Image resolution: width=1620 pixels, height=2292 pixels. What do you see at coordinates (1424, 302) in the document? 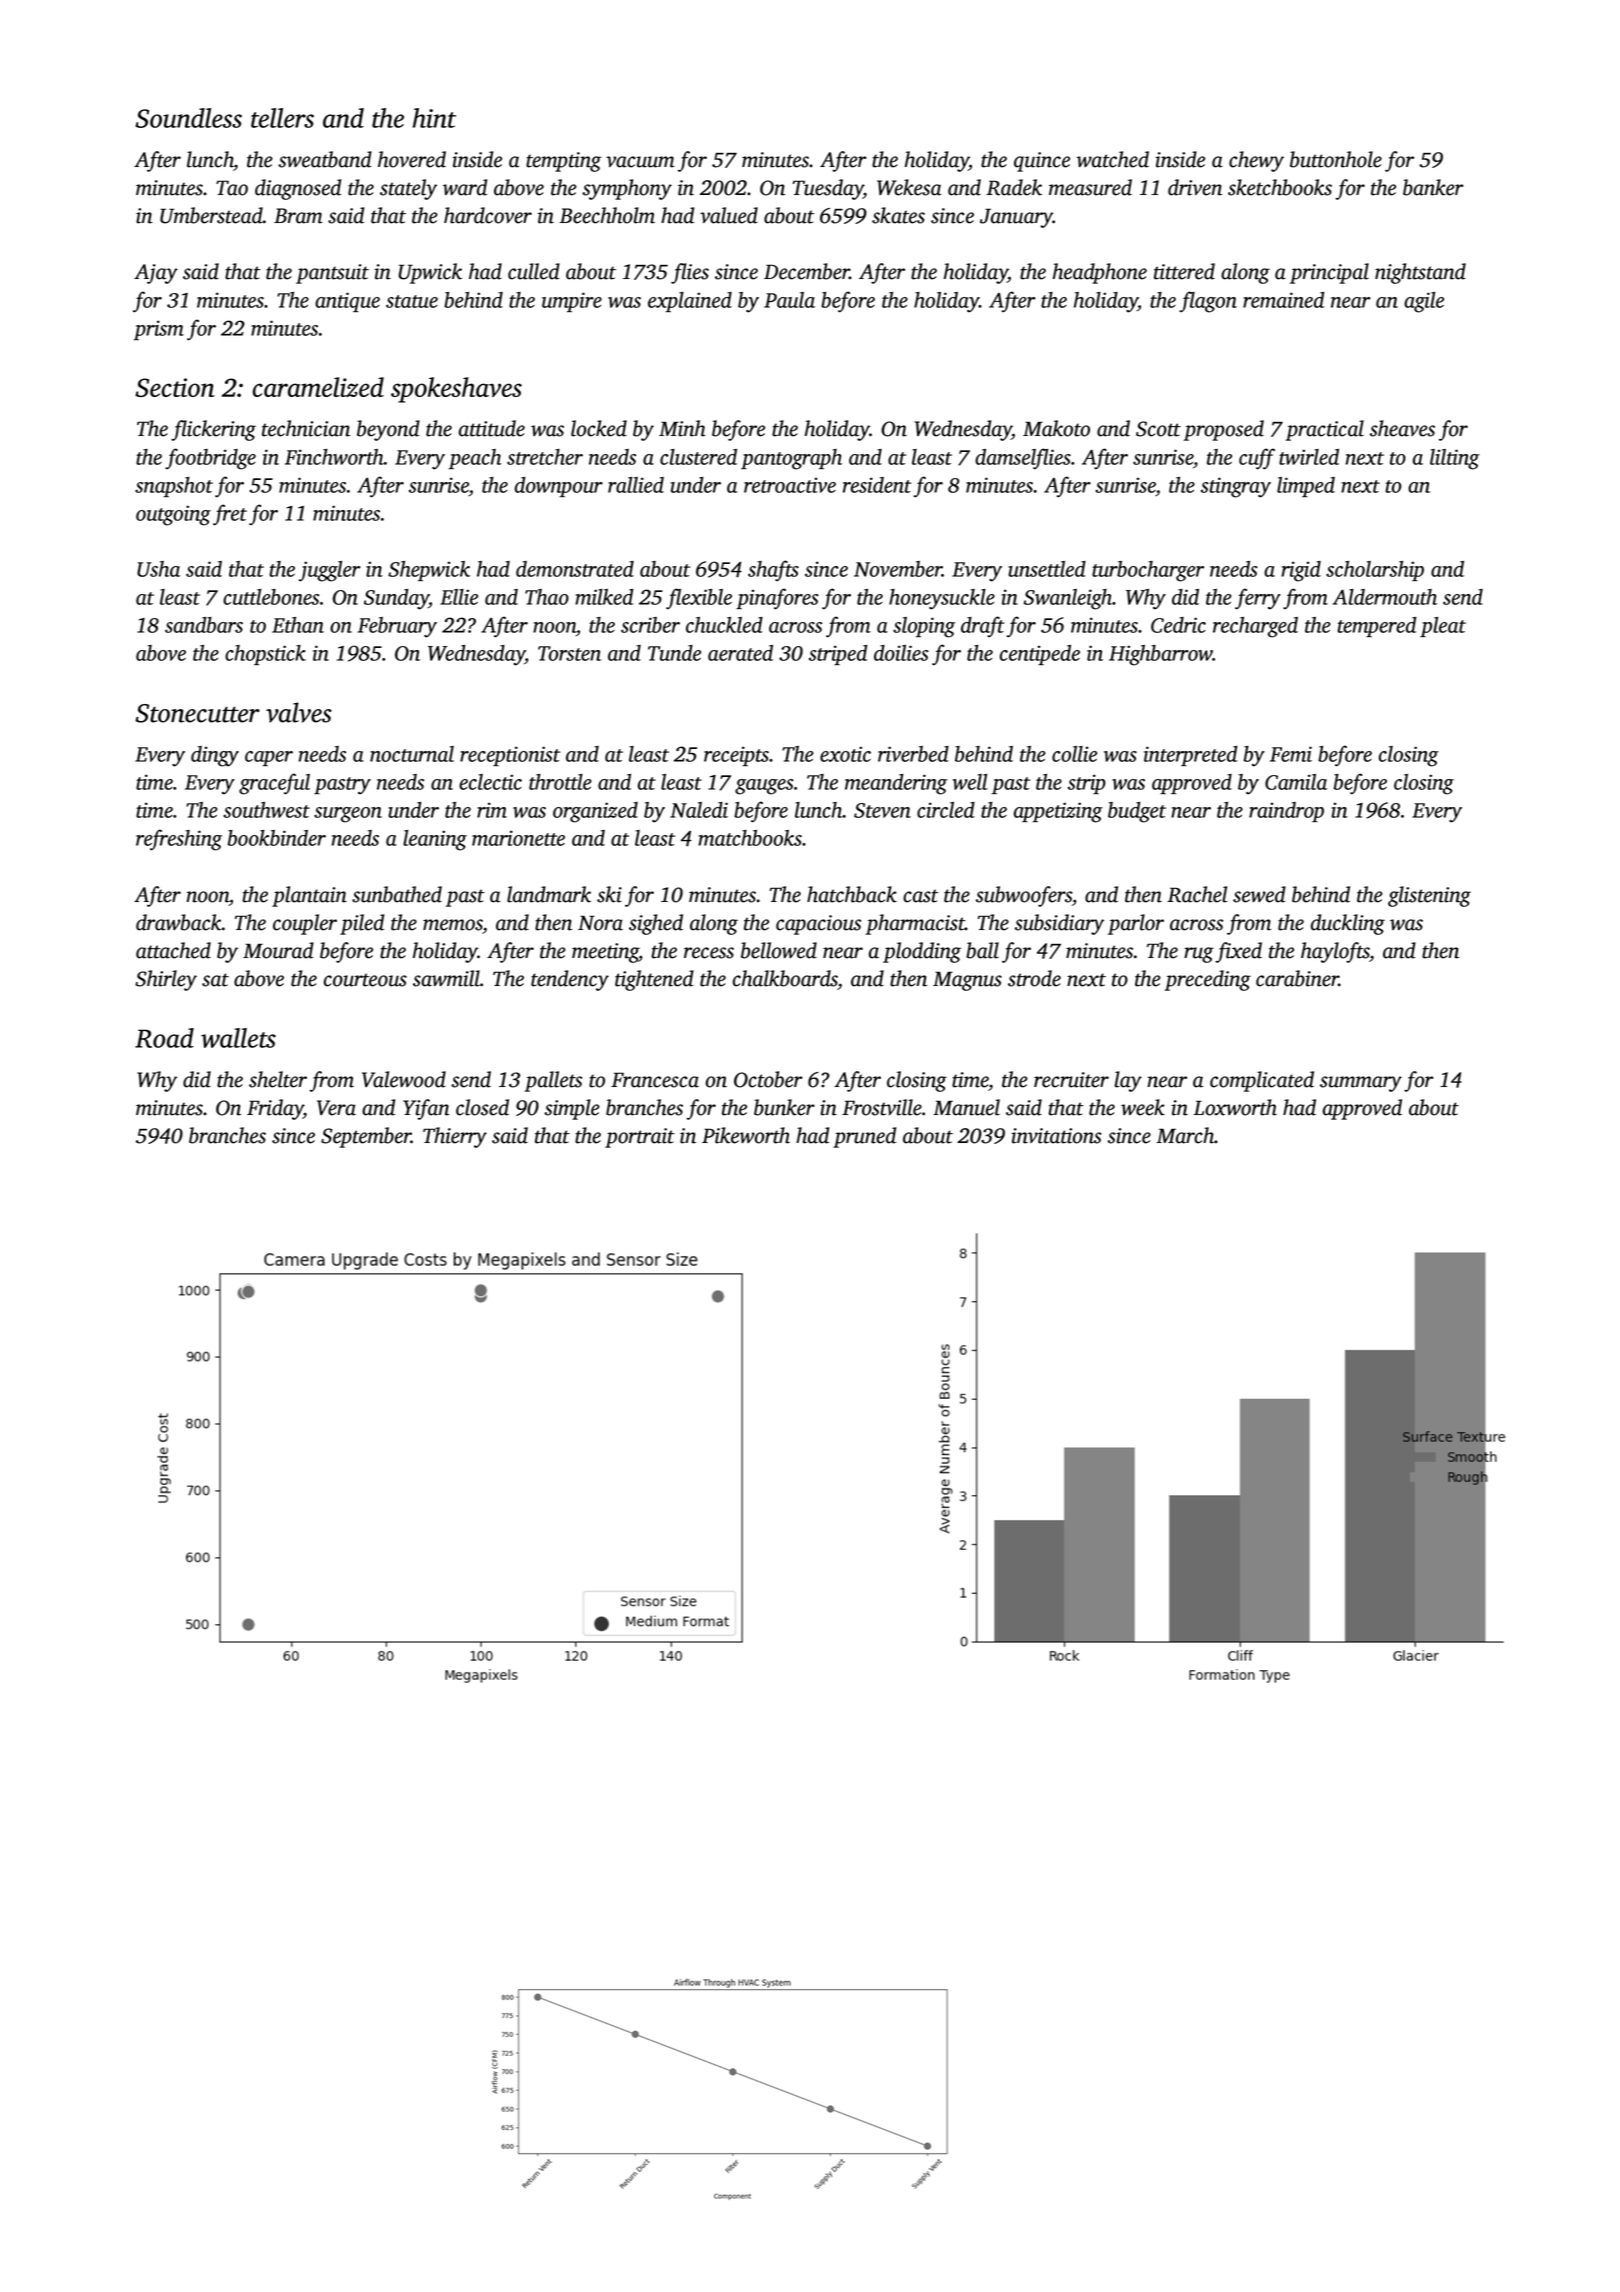
I see `agile` at bounding box center [1424, 302].
